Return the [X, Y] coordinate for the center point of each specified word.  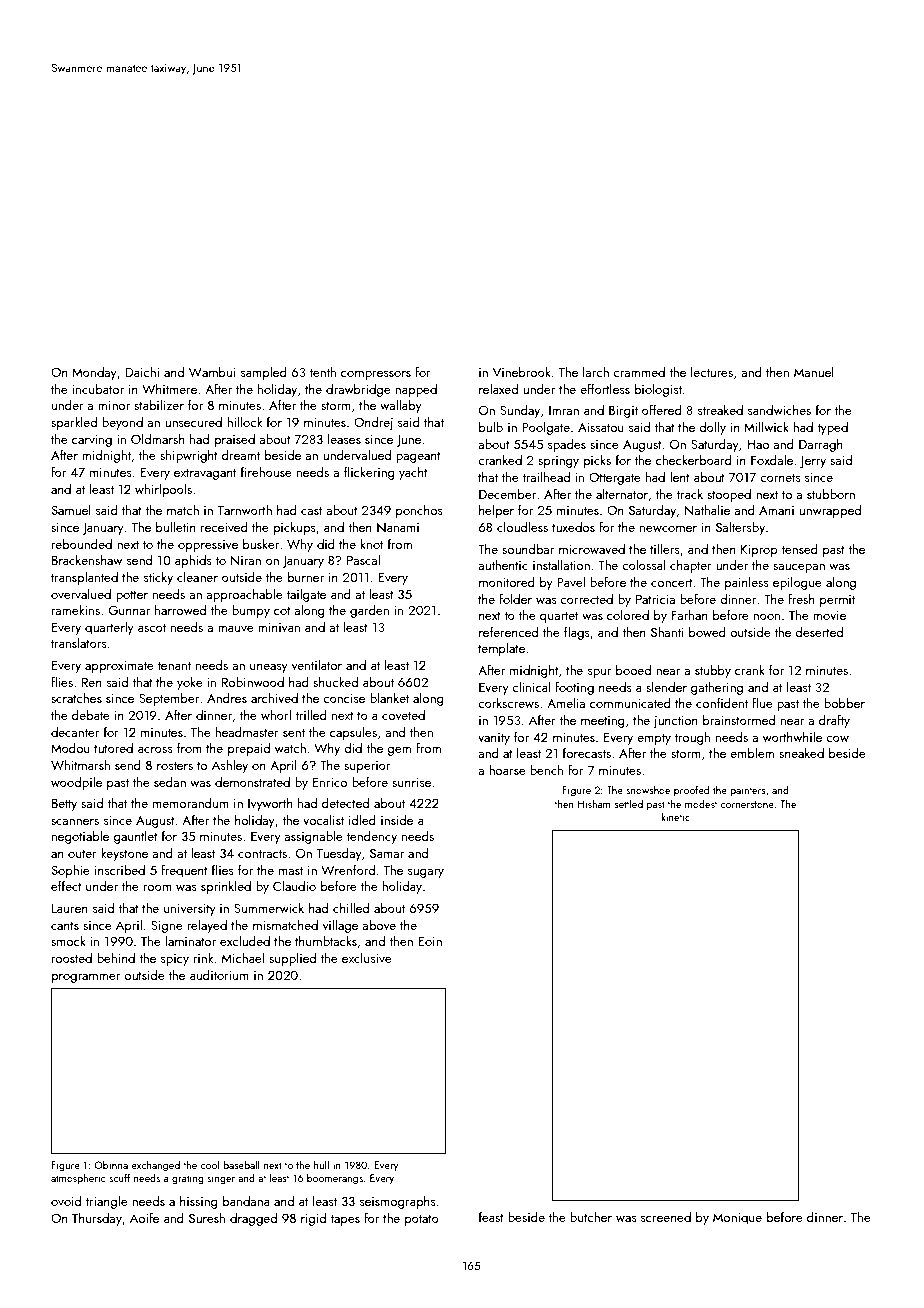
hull [321, 1164]
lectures [712, 372]
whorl [276, 715]
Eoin [430, 941]
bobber [844, 703]
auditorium [219, 975]
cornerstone [747, 804]
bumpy [251, 611]
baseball [241, 1164]
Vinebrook [522, 371]
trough [692, 738]
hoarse [507, 770]
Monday [94, 373]
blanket [389, 697]
